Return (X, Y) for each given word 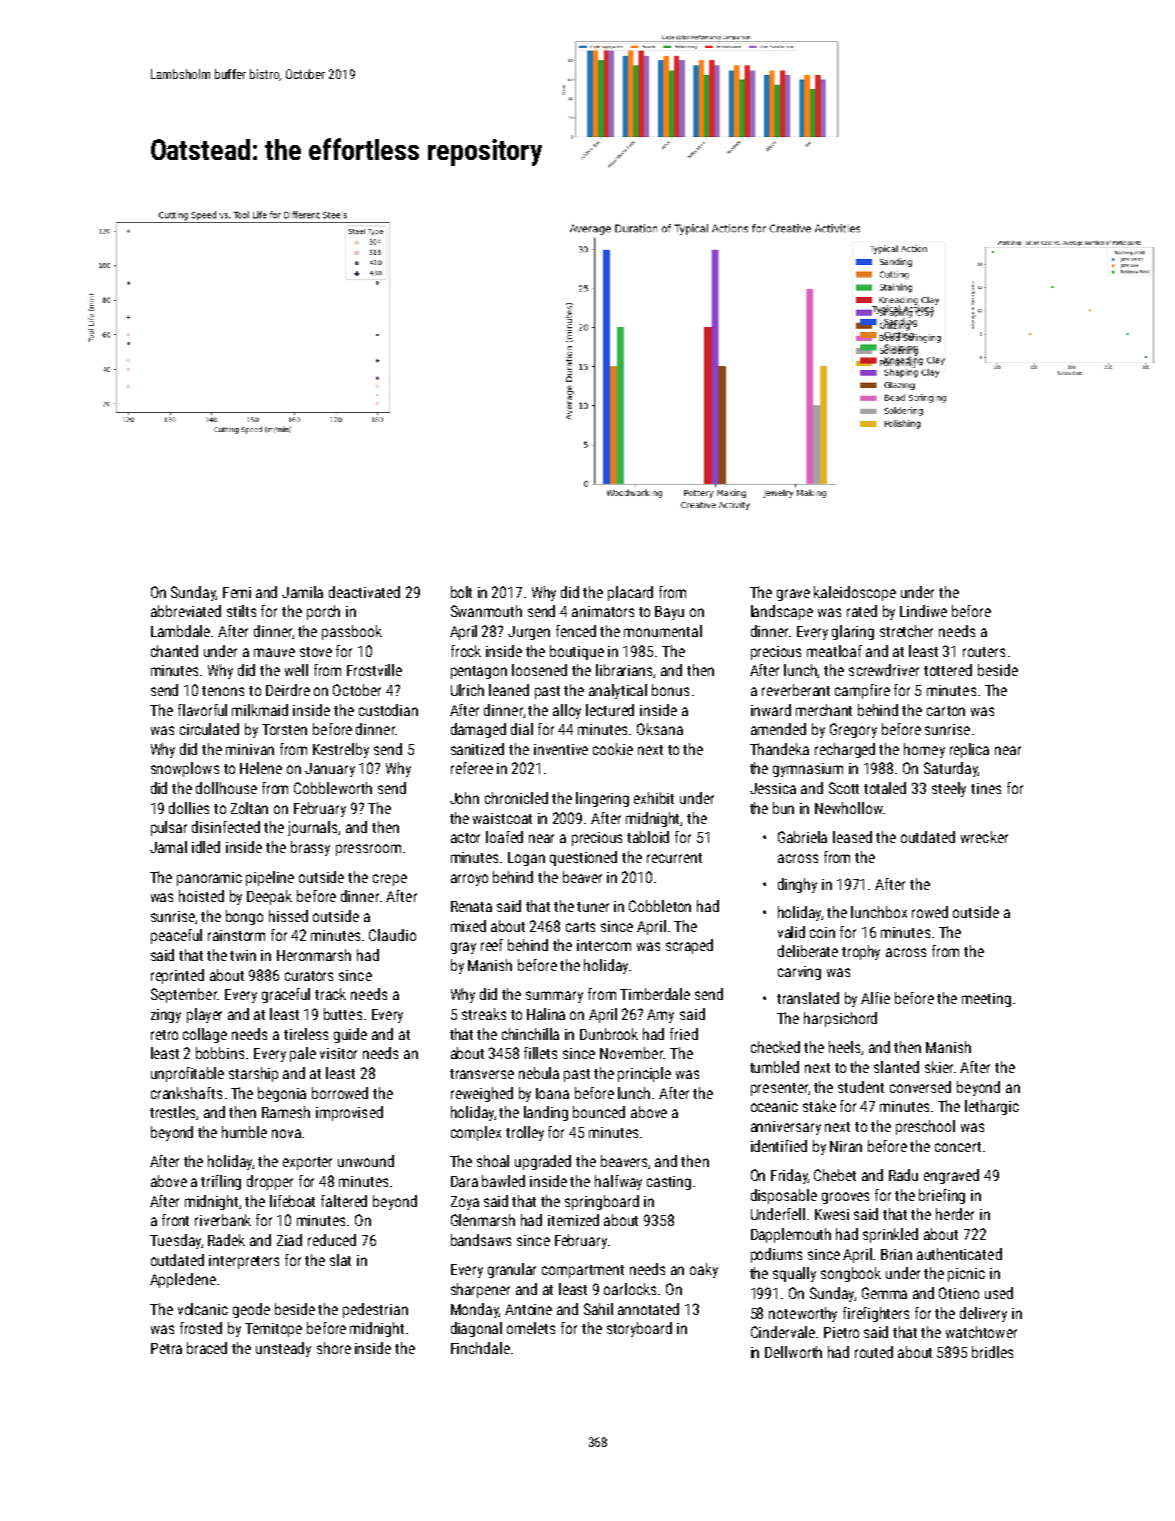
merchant (824, 710)
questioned (583, 858)
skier (939, 1067)
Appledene (183, 1280)
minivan (250, 749)
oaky (704, 1270)
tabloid (648, 837)
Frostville (374, 670)
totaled (885, 788)
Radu (903, 1175)
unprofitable (187, 1074)
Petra (166, 1348)
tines (986, 788)
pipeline (270, 878)
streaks (484, 1014)
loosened (539, 670)
